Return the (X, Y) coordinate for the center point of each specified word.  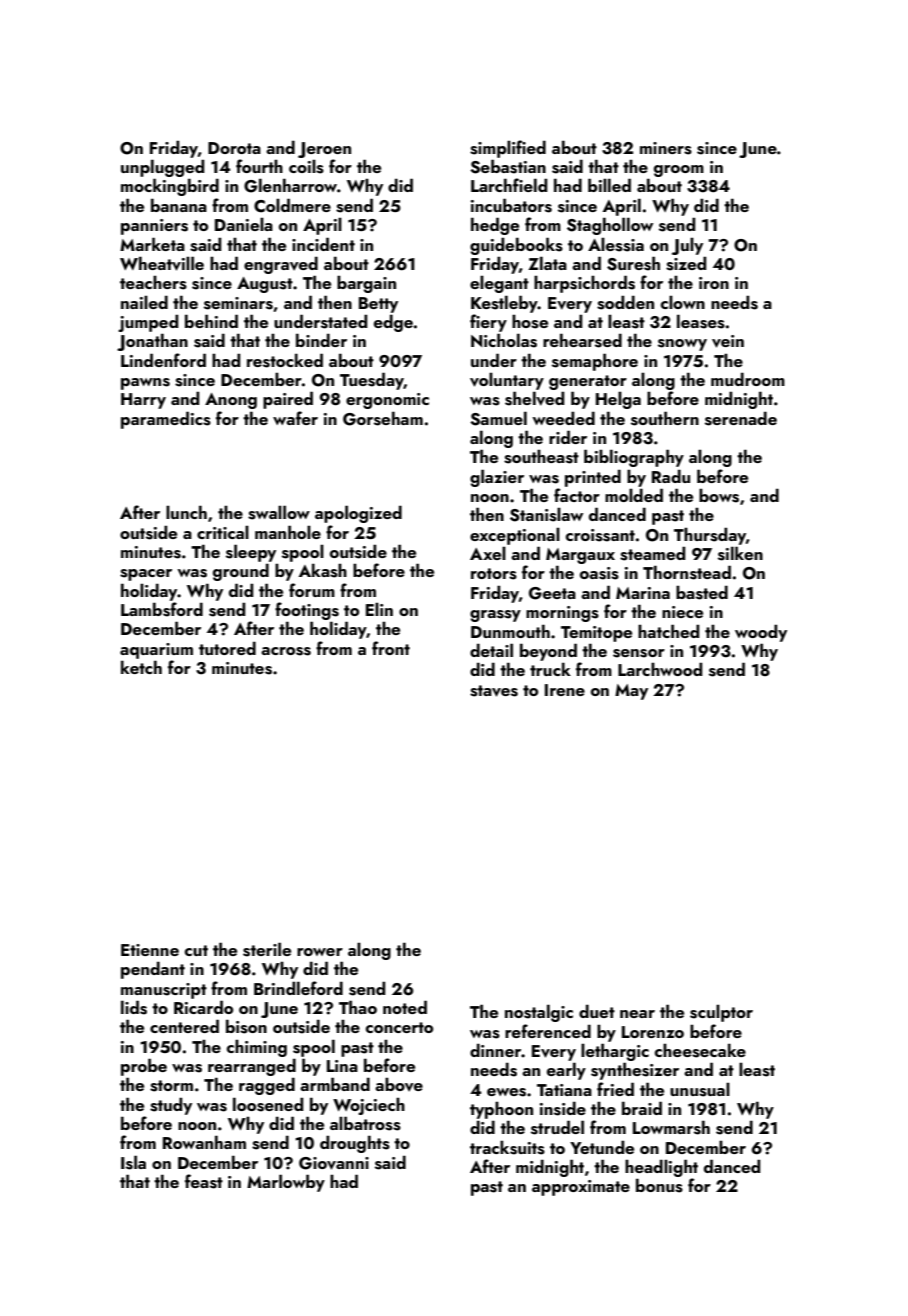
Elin (379, 609)
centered (184, 1026)
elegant (499, 284)
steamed (653, 553)
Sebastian (508, 166)
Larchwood (660, 669)
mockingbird (170, 187)
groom (679, 171)
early (566, 1071)
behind (211, 321)
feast (204, 1181)
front (391, 648)
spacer (146, 575)
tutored (227, 648)
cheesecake (700, 1050)
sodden (625, 302)
